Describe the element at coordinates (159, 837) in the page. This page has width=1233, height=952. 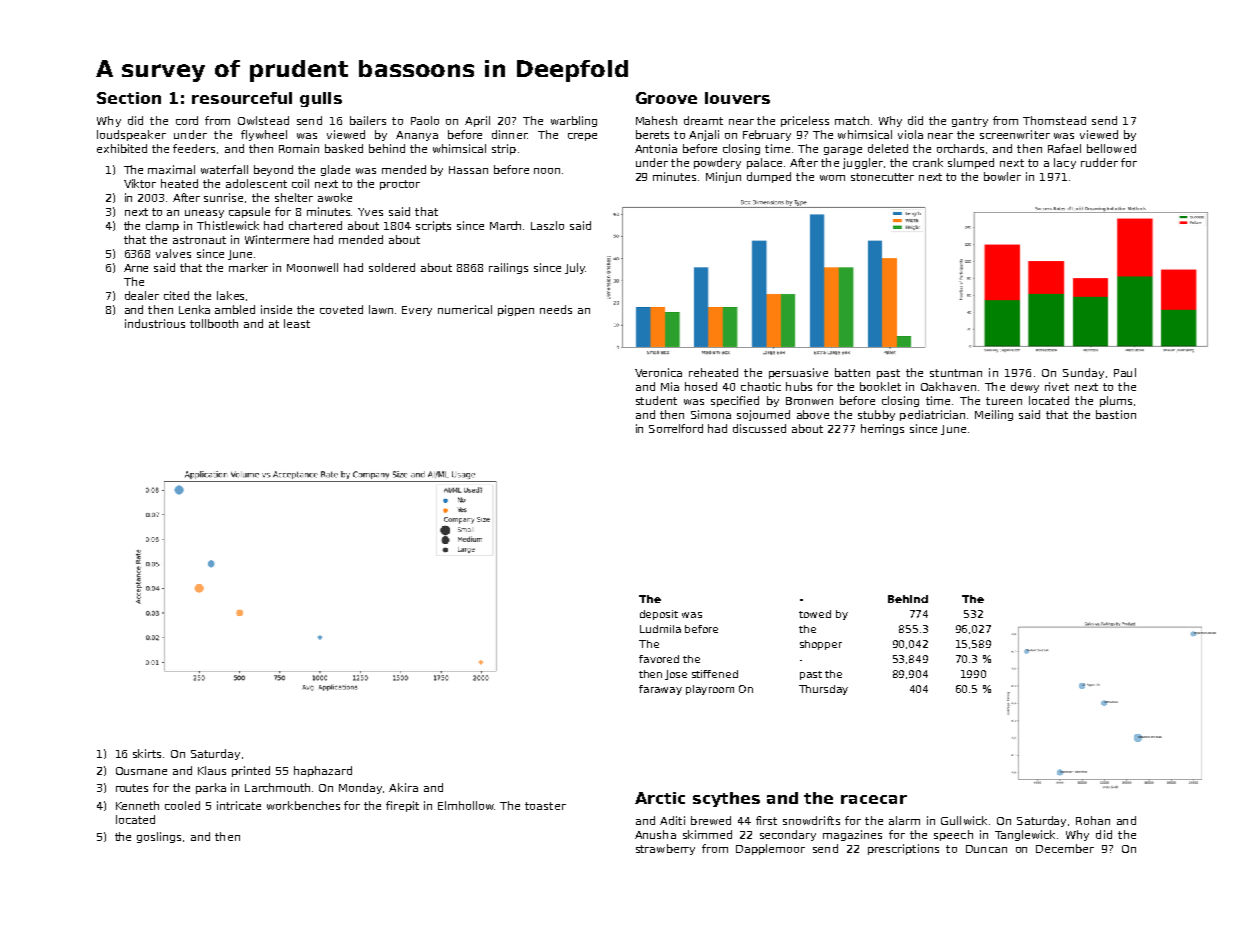
I see `goslings` at that location.
